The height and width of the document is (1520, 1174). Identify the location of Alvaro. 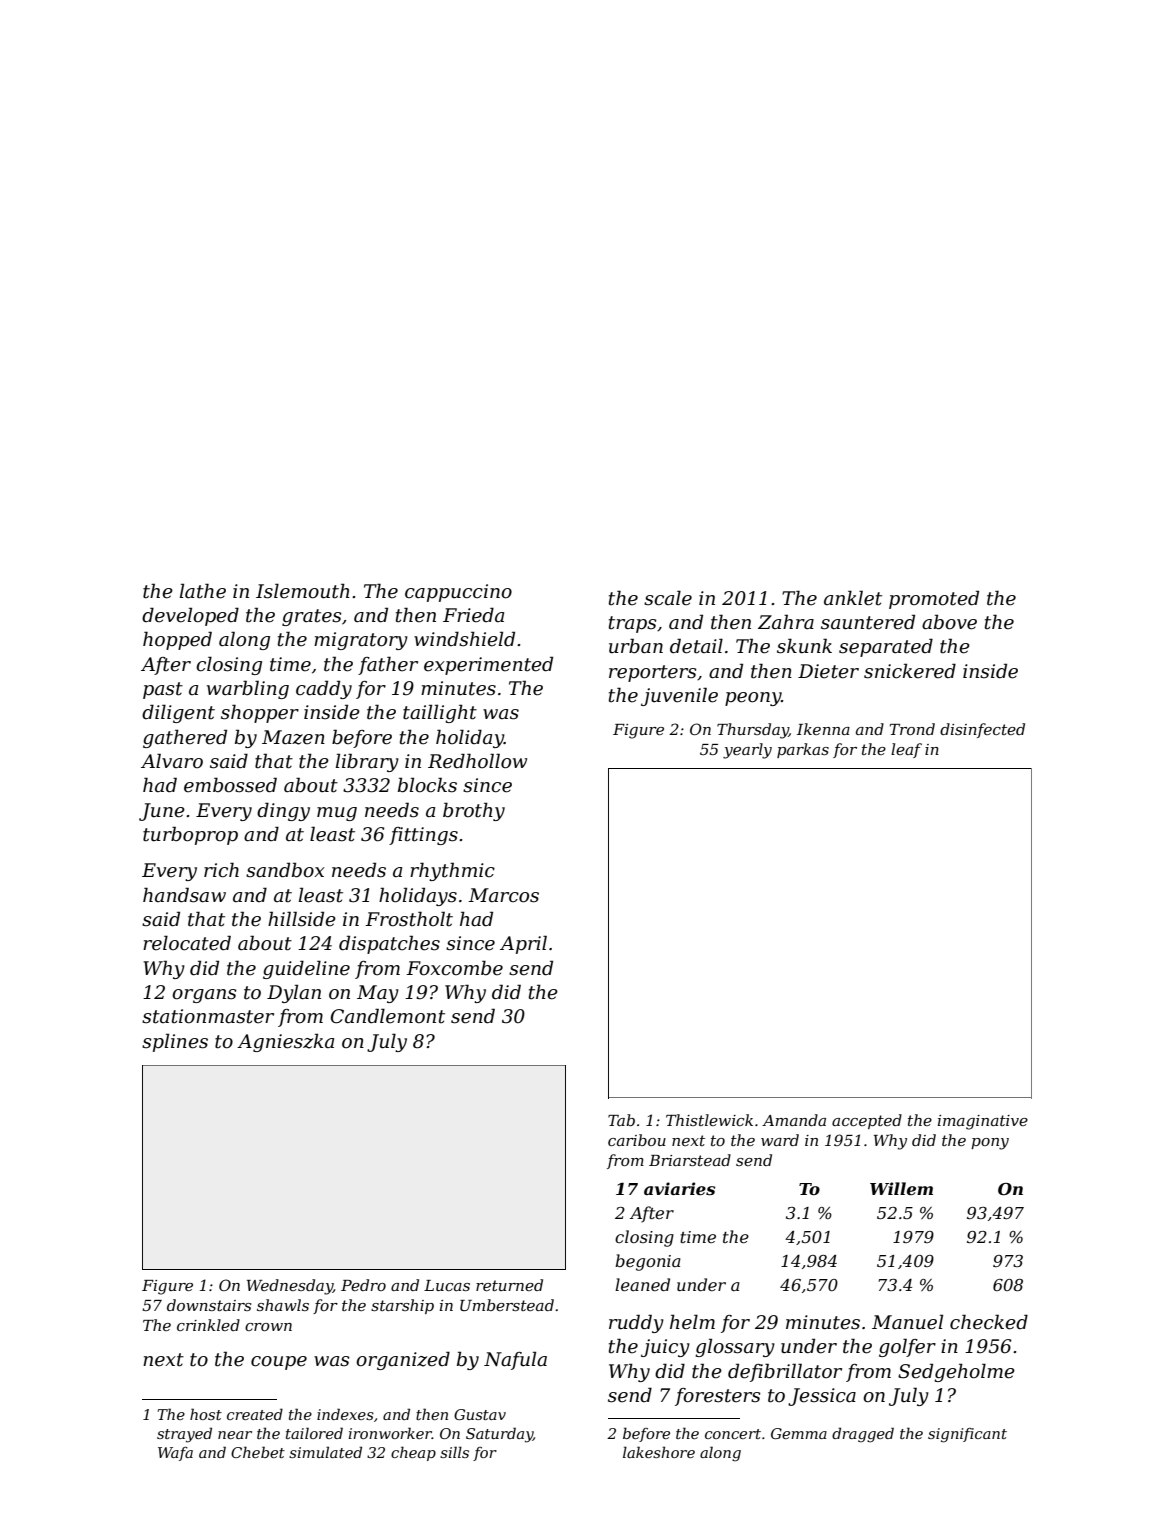
(172, 760).
